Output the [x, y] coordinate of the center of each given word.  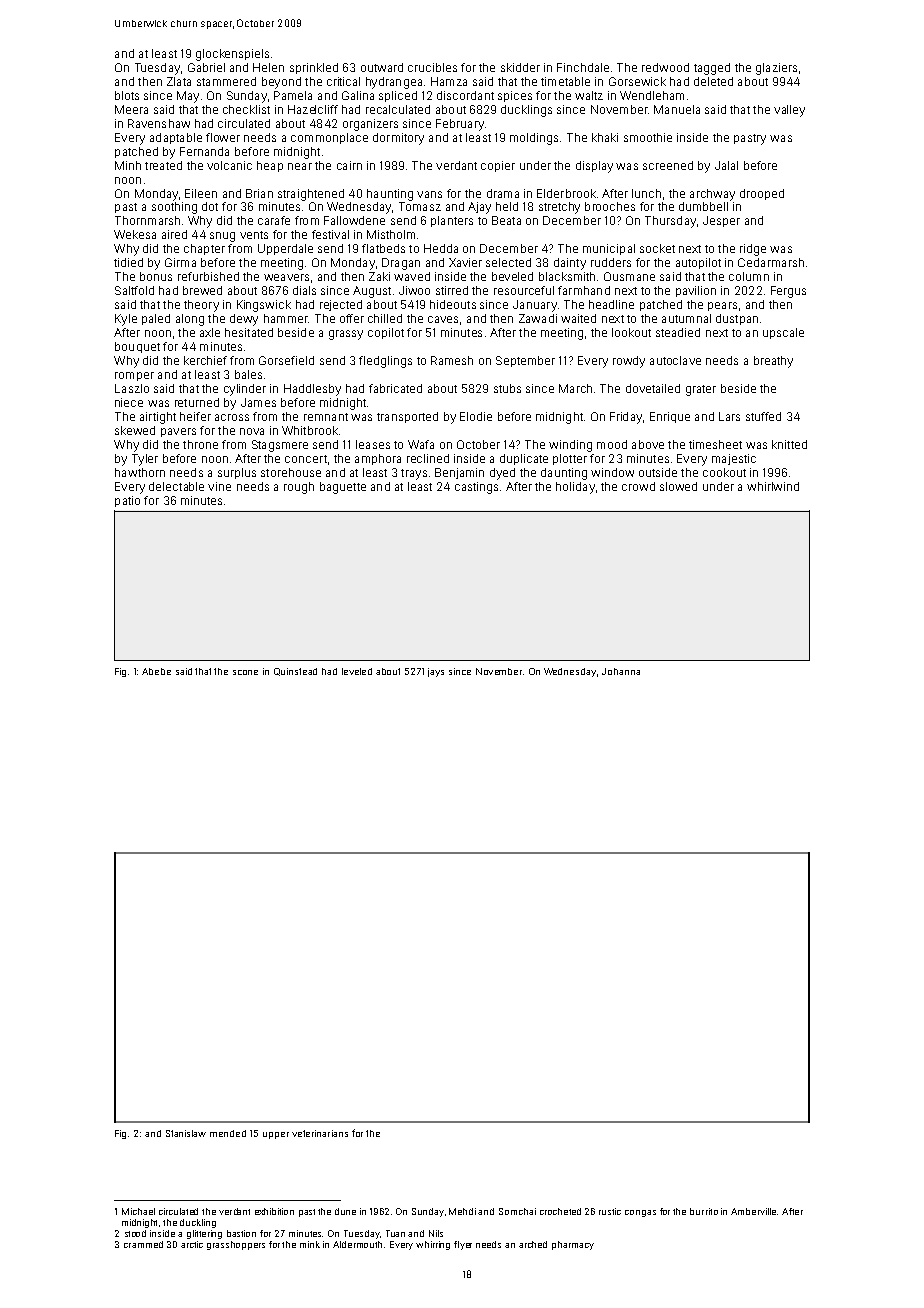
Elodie [476, 416]
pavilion [696, 291]
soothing [174, 208]
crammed [143, 1244]
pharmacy [573, 1245]
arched [533, 1244]
